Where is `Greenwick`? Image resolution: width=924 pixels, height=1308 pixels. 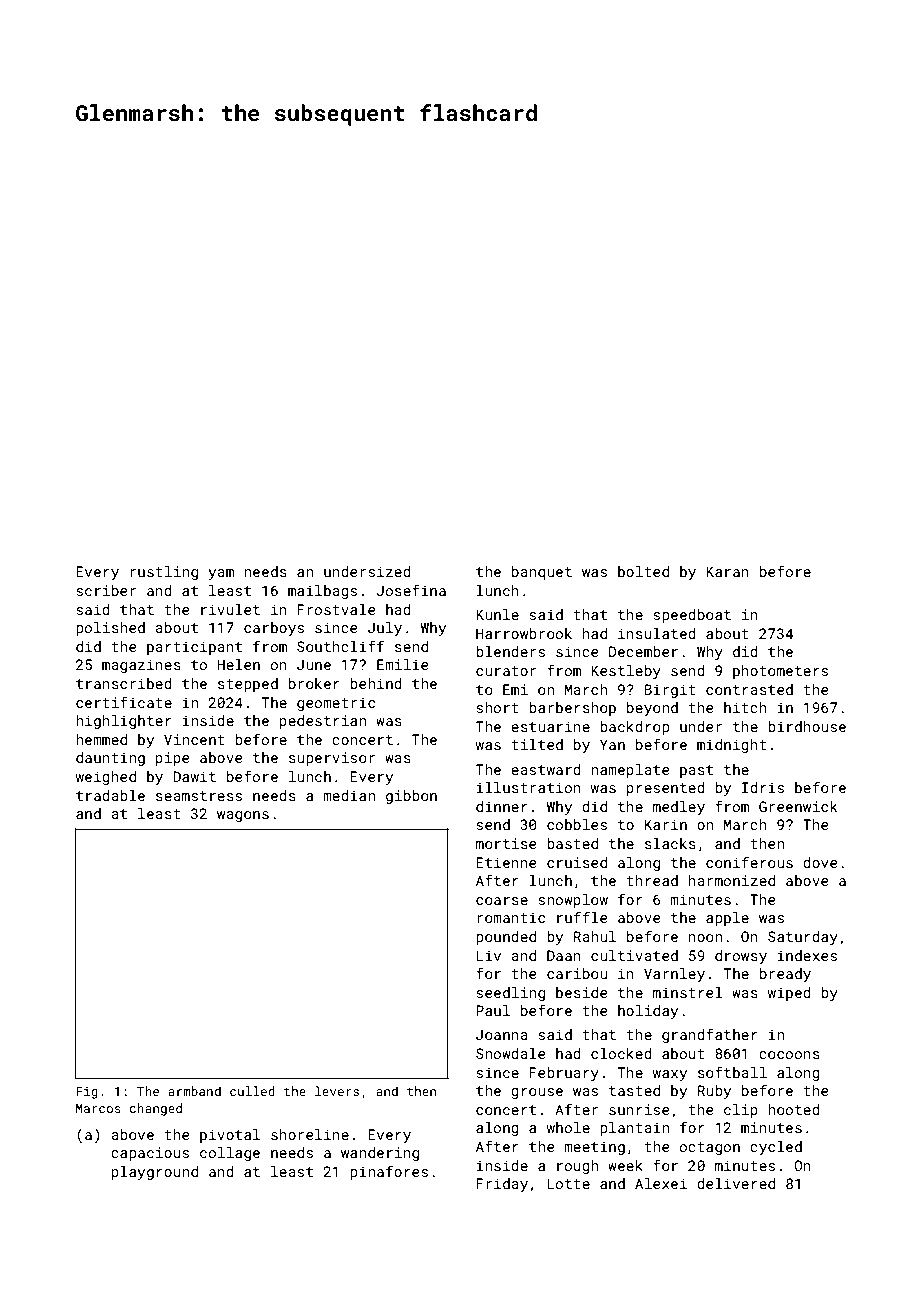
Greenwick is located at coordinates (798, 806).
